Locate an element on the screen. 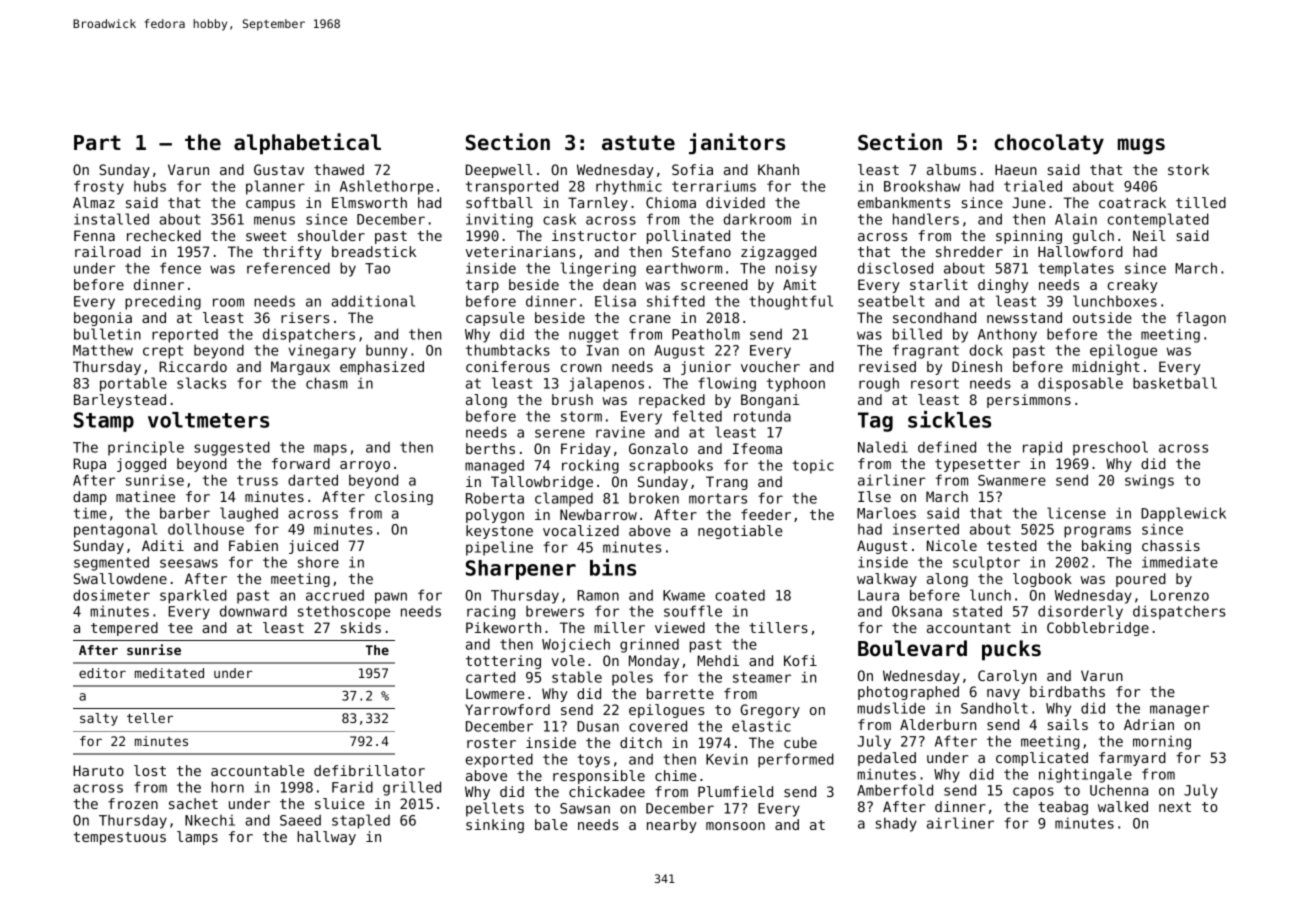 This screenshot has width=1308, height=924. Haruto is located at coordinates (98, 770).
